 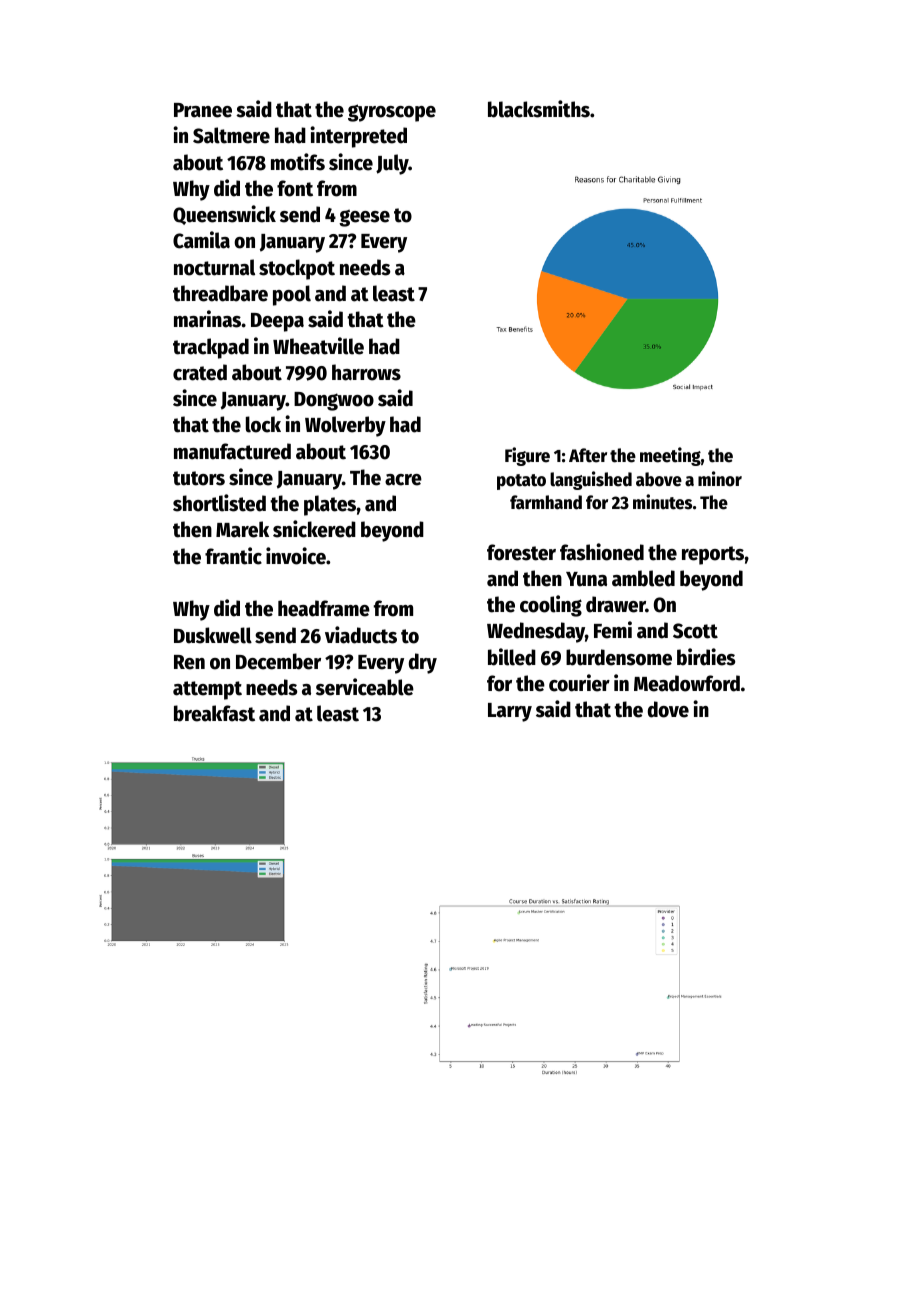 What do you see at coordinates (551, 606) in the document?
I see `cooling` at bounding box center [551, 606].
